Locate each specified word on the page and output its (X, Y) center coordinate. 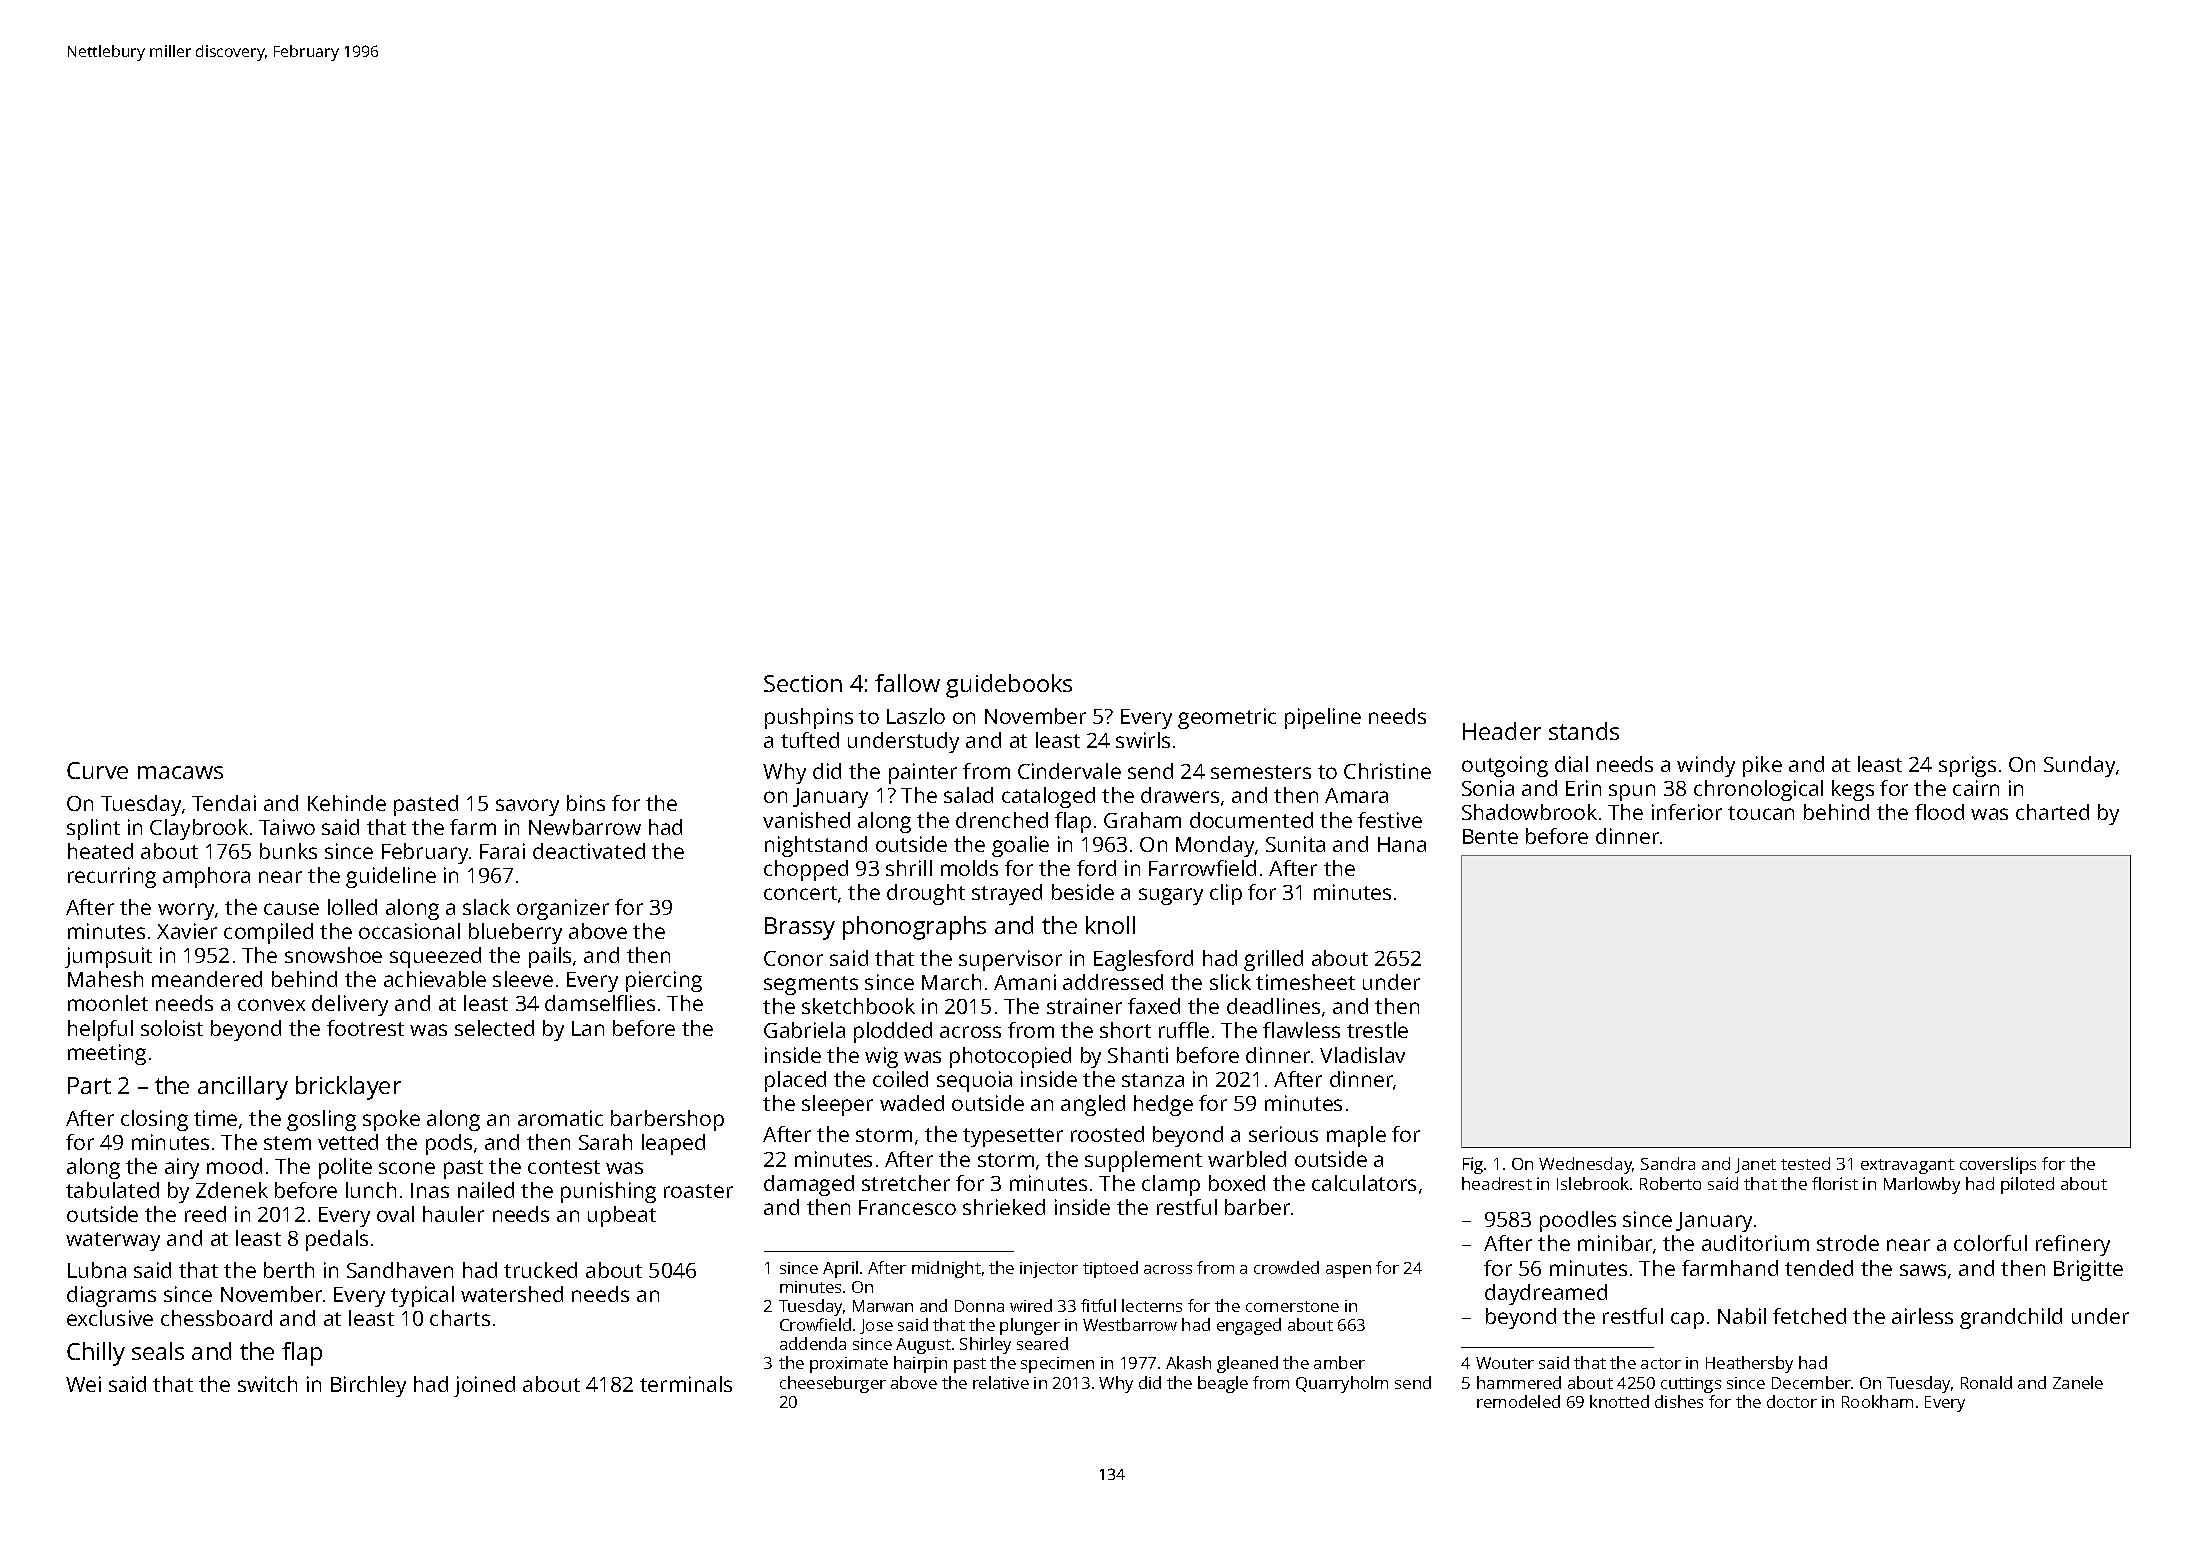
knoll (1110, 925)
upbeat (622, 1216)
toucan (1761, 813)
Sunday (2079, 766)
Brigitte (2088, 1270)
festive (1390, 820)
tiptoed (1110, 1269)
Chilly (96, 1354)
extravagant (1907, 1166)
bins (586, 803)
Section (803, 683)
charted (2052, 812)
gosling (321, 1120)
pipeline (1323, 718)
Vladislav (1362, 1055)
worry (186, 911)
